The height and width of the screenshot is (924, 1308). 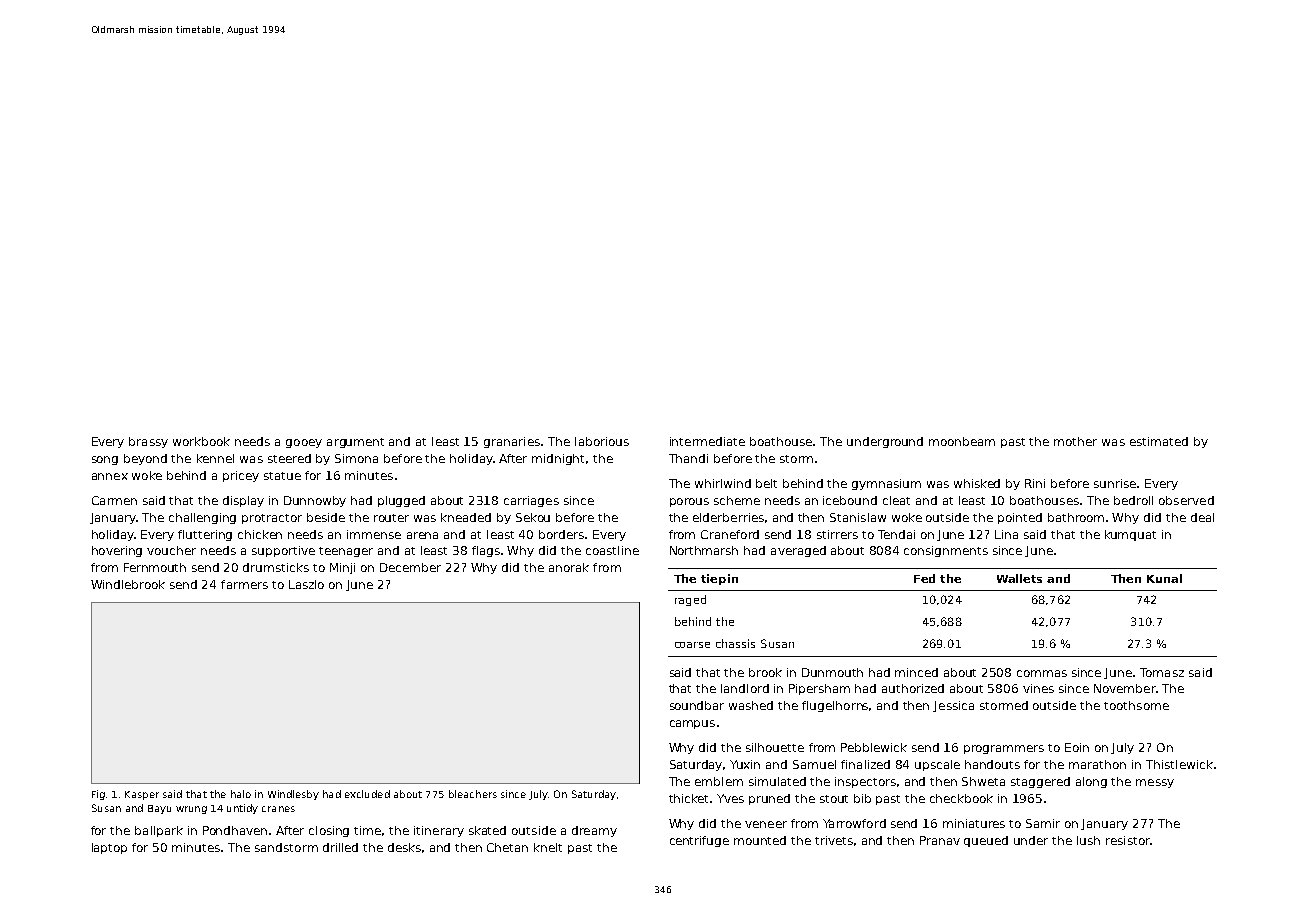 I want to click on Craneford, so click(x=730, y=534).
